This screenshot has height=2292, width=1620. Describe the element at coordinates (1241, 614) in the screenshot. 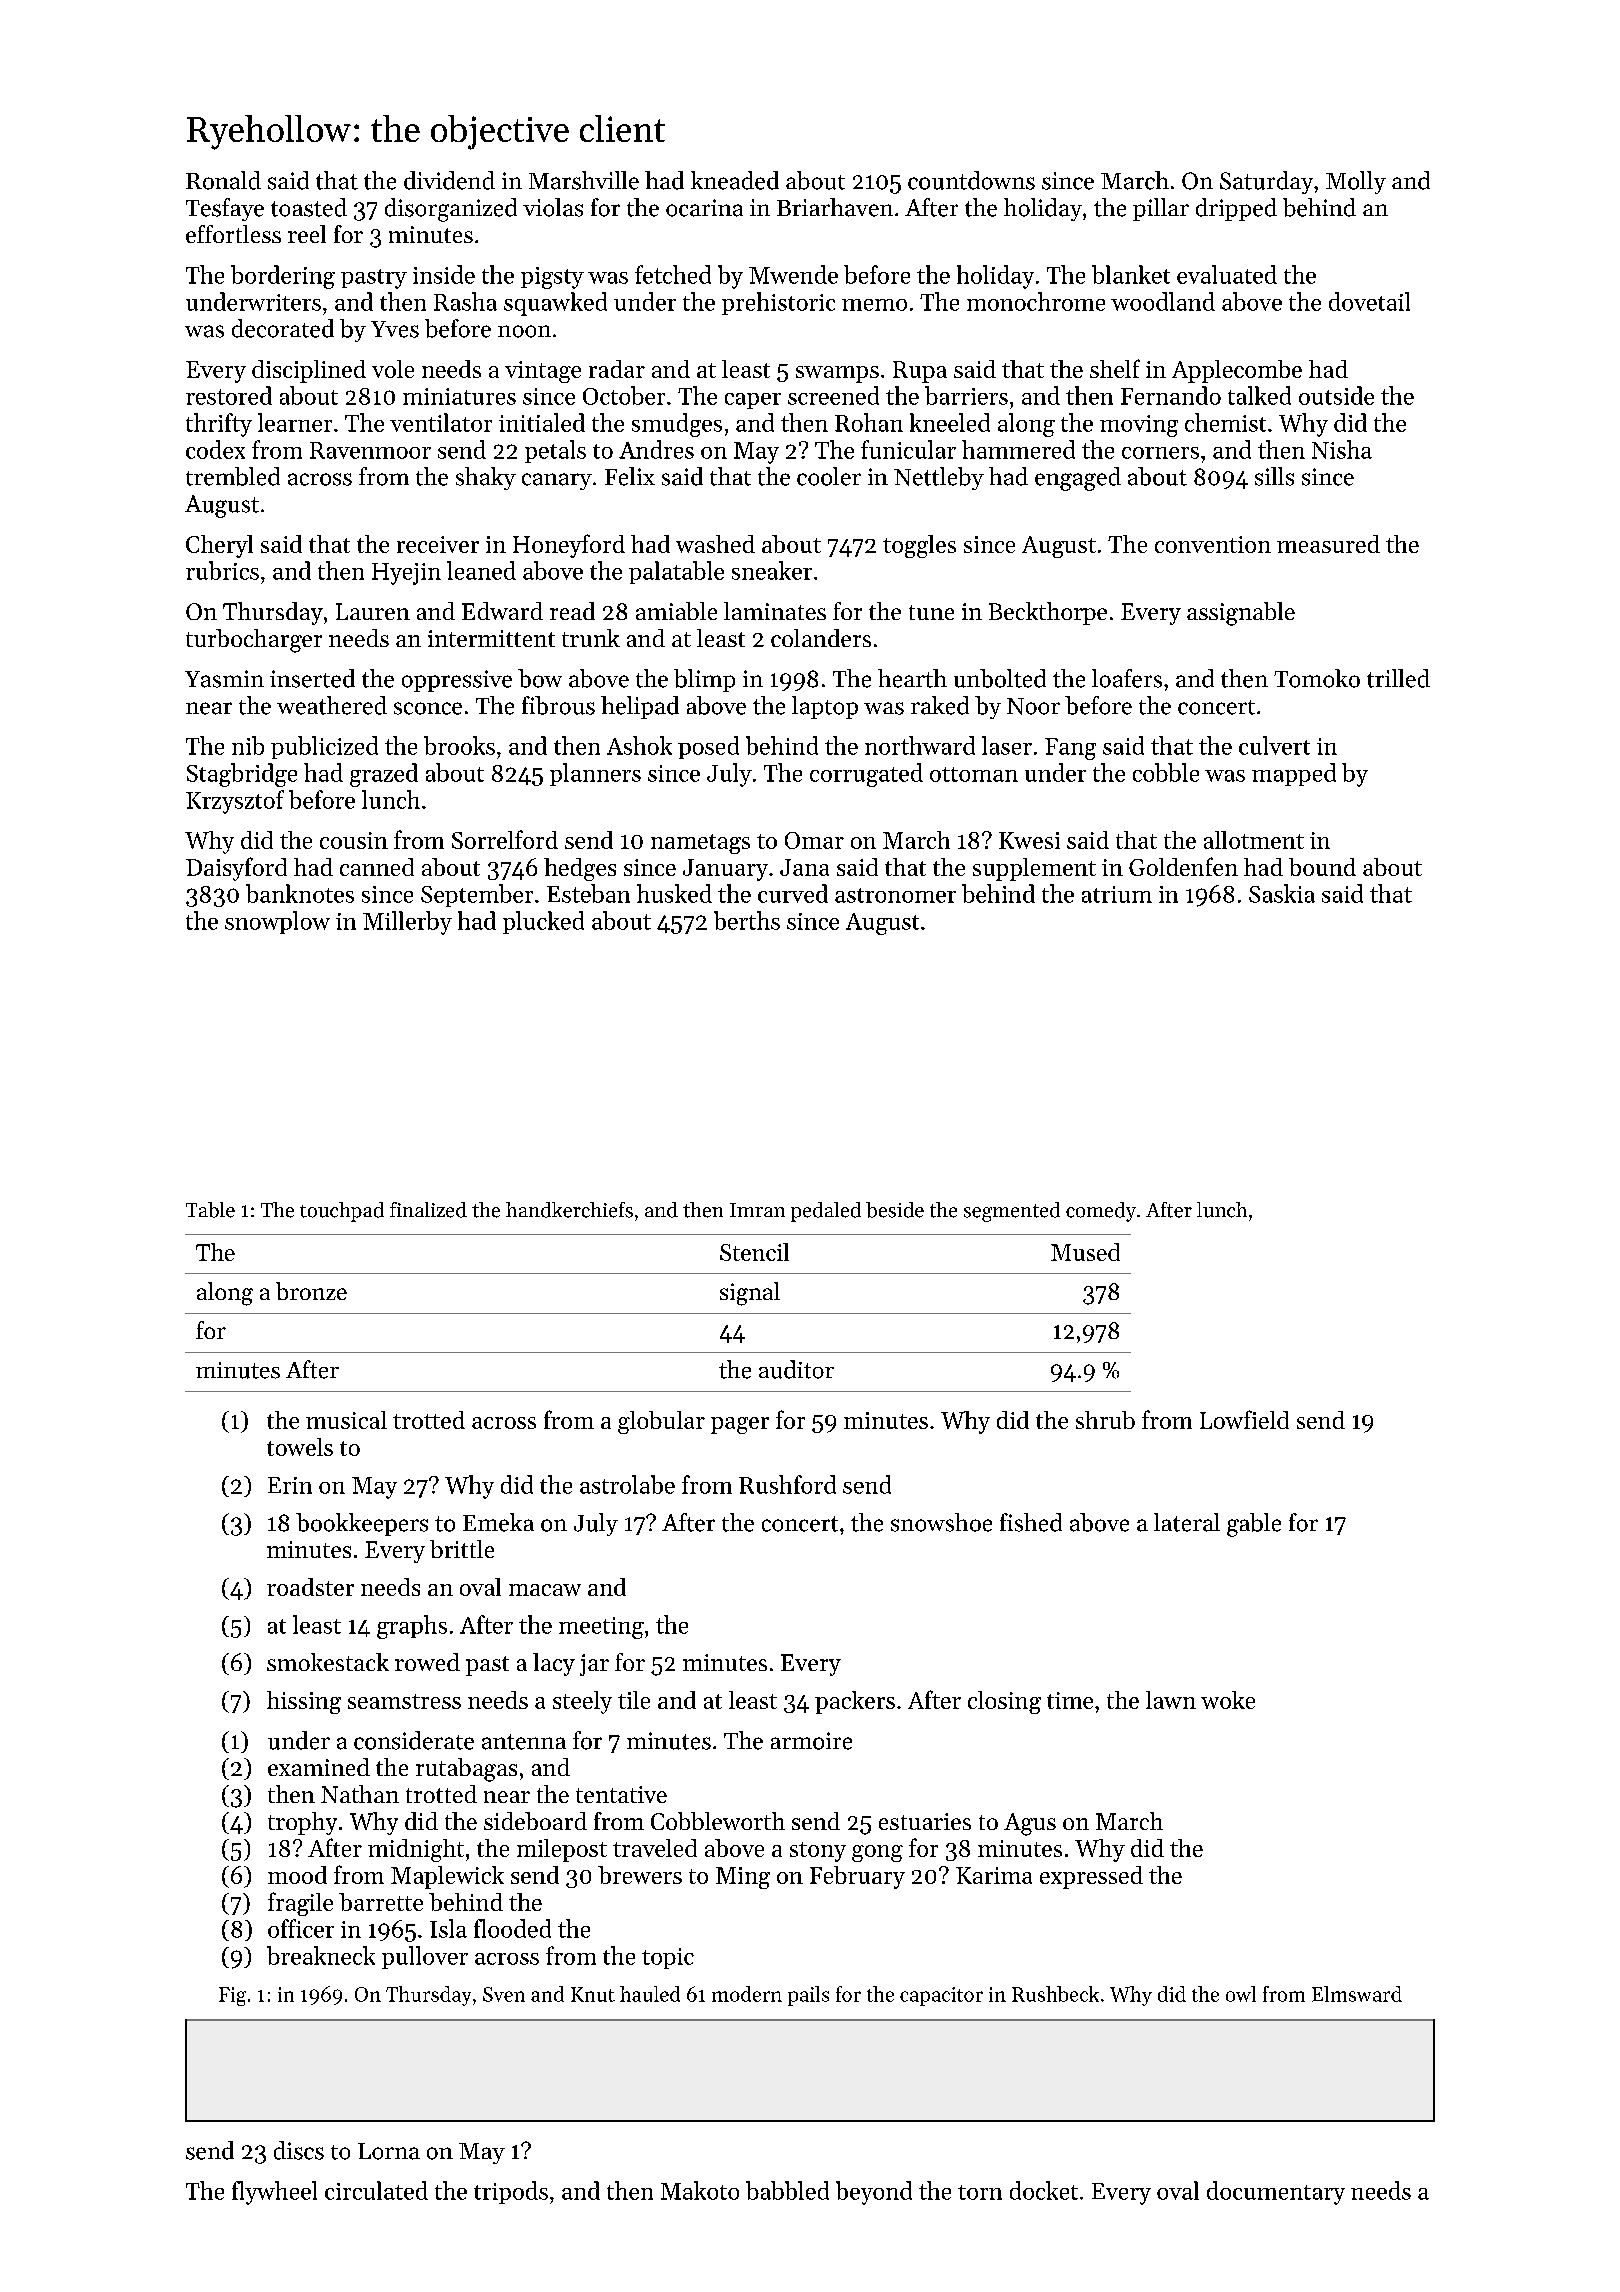

I see `assignable` at that location.
